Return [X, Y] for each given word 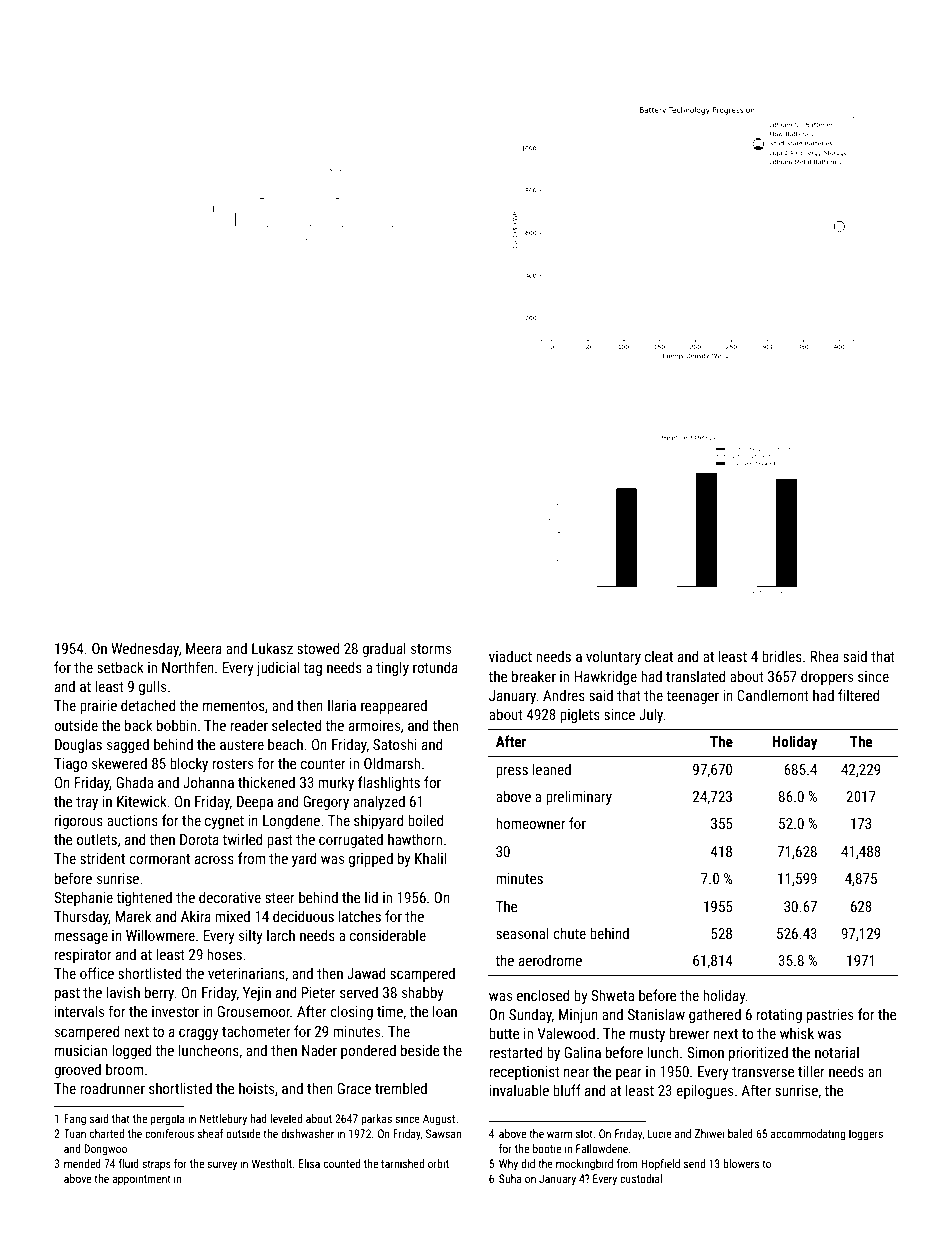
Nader [319, 1050]
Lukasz [272, 648]
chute [569, 933]
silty [251, 936]
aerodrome [550, 960]
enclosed [543, 995]
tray [87, 803]
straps [156, 1165]
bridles [782, 656]
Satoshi [395, 744]
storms [431, 649]
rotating [779, 1016]
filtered [858, 695]
